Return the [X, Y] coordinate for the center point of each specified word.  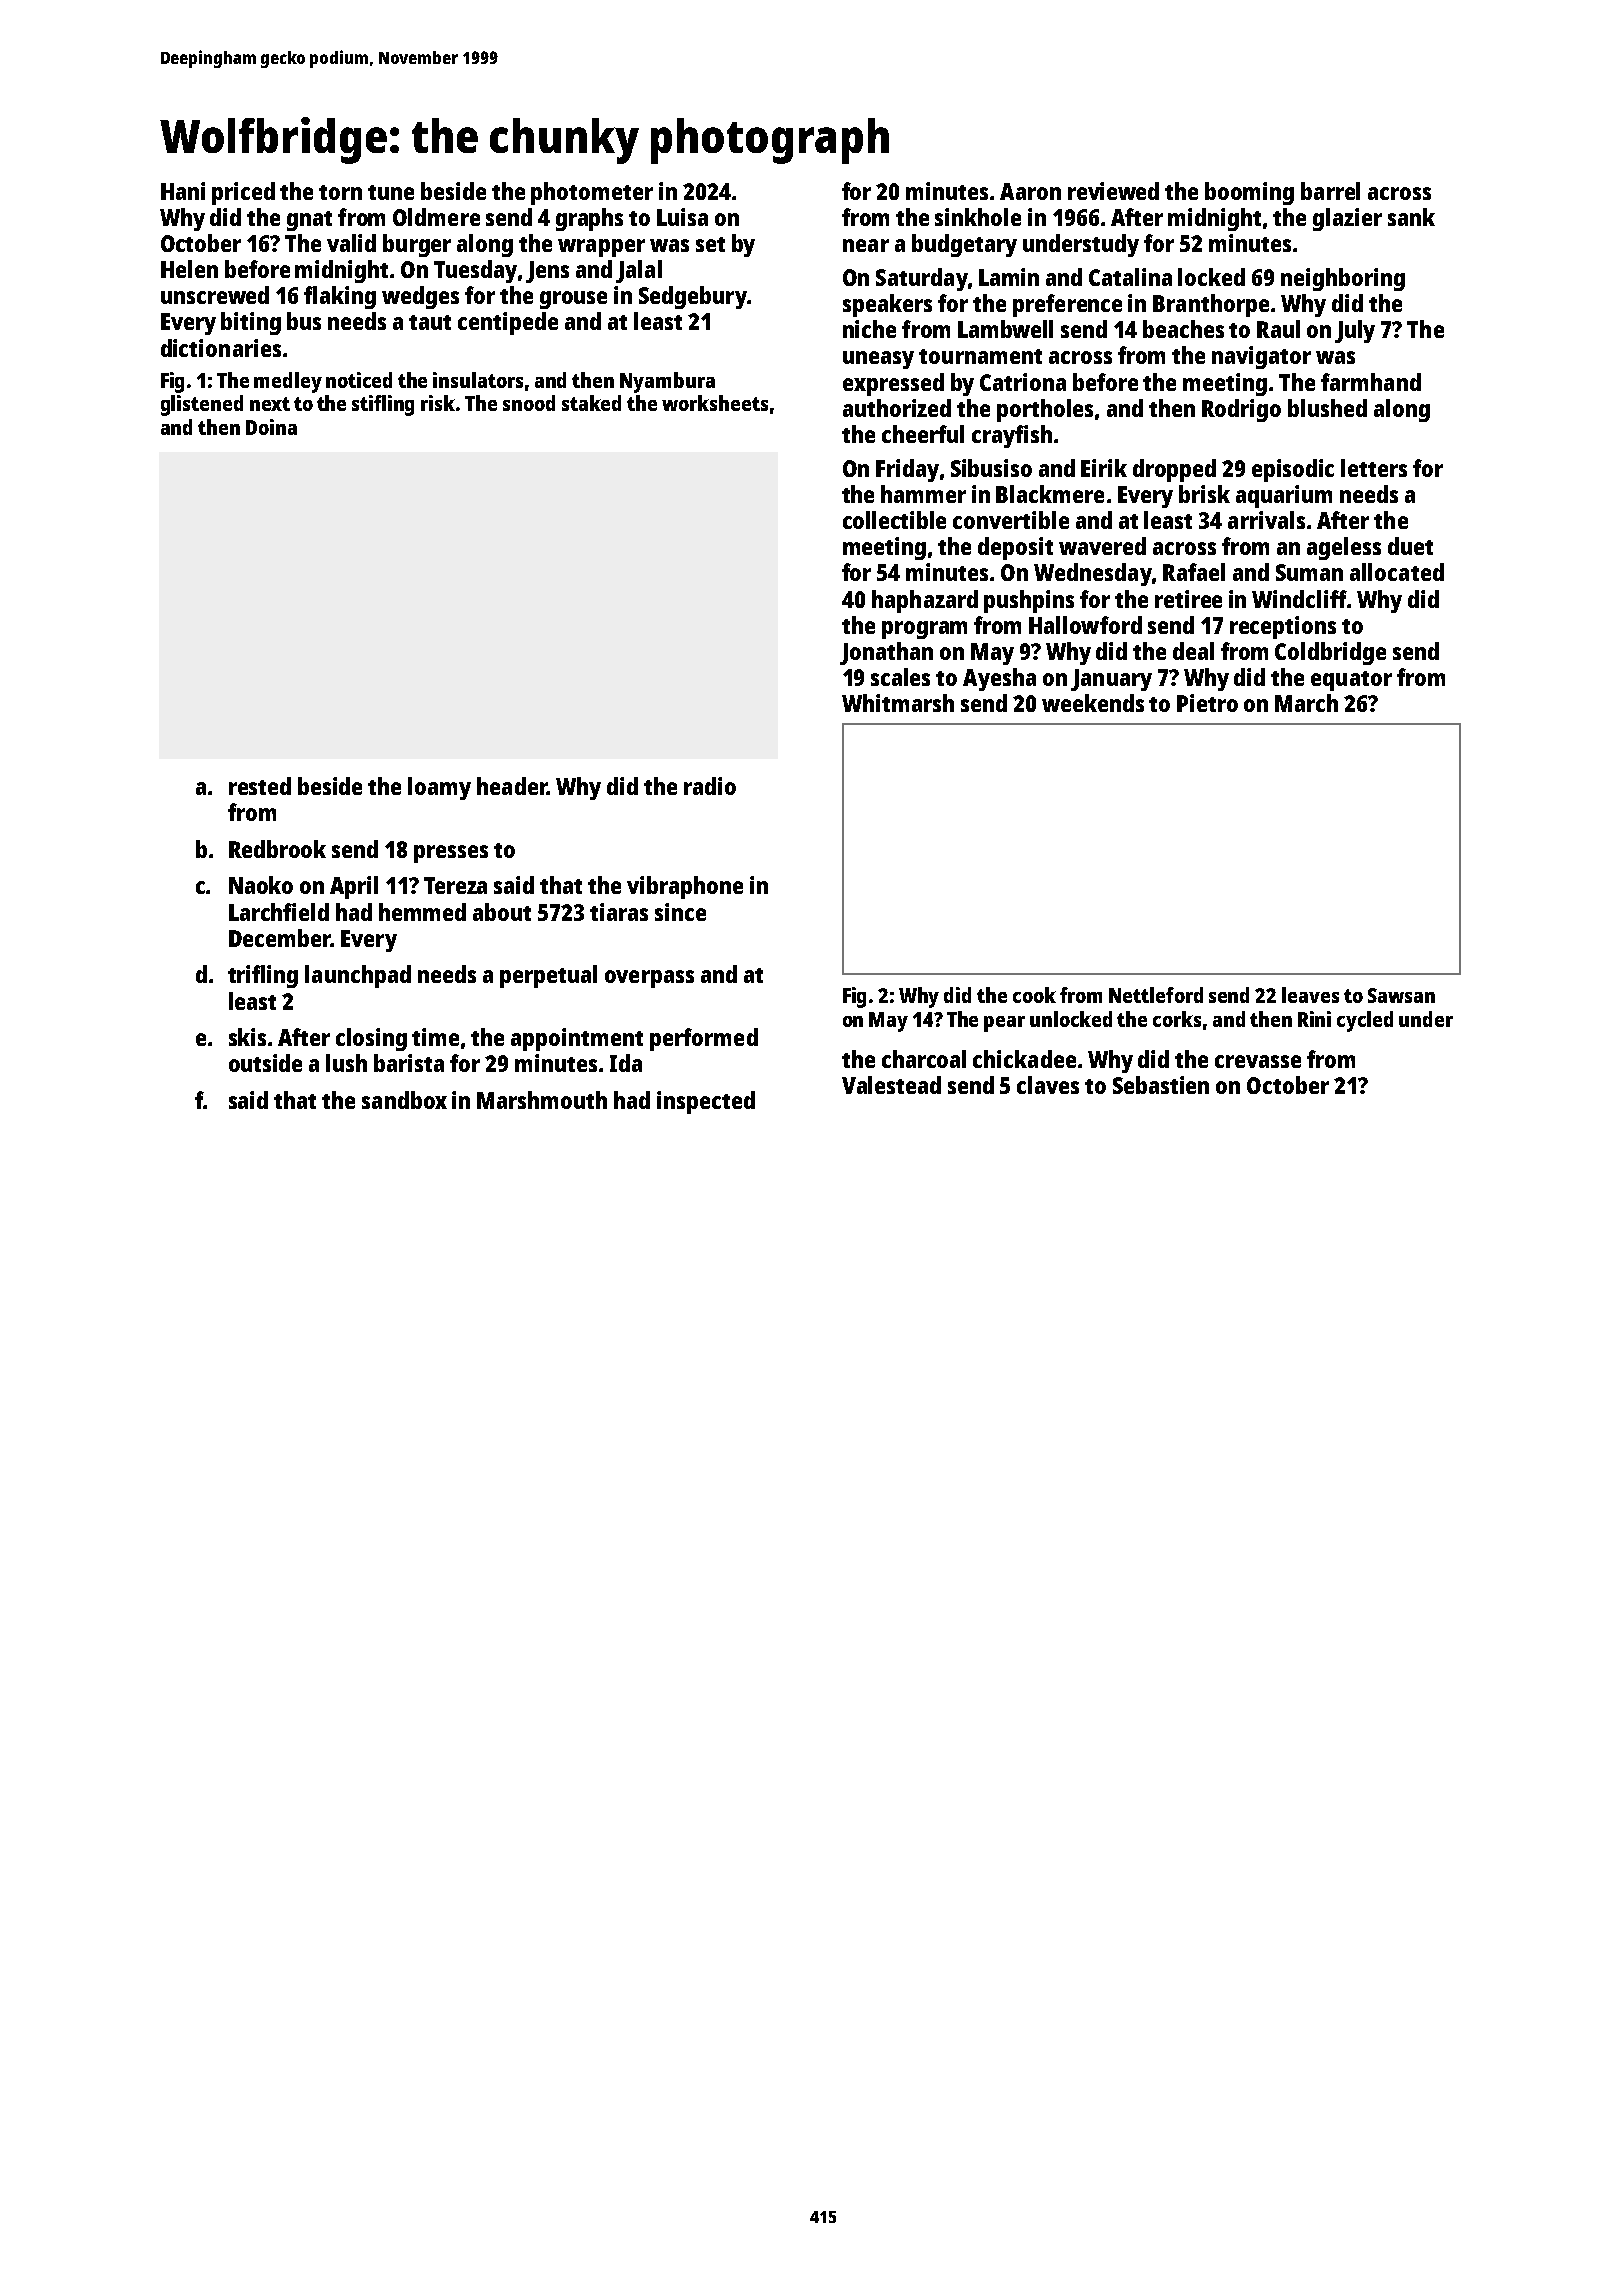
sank [1411, 217]
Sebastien [1161, 1085]
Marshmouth [542, 1100]
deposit [1015, 548]
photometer [592, 193]
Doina [271, 427]
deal [1193, 651]
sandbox [404, 1100]
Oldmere [436, 217]
